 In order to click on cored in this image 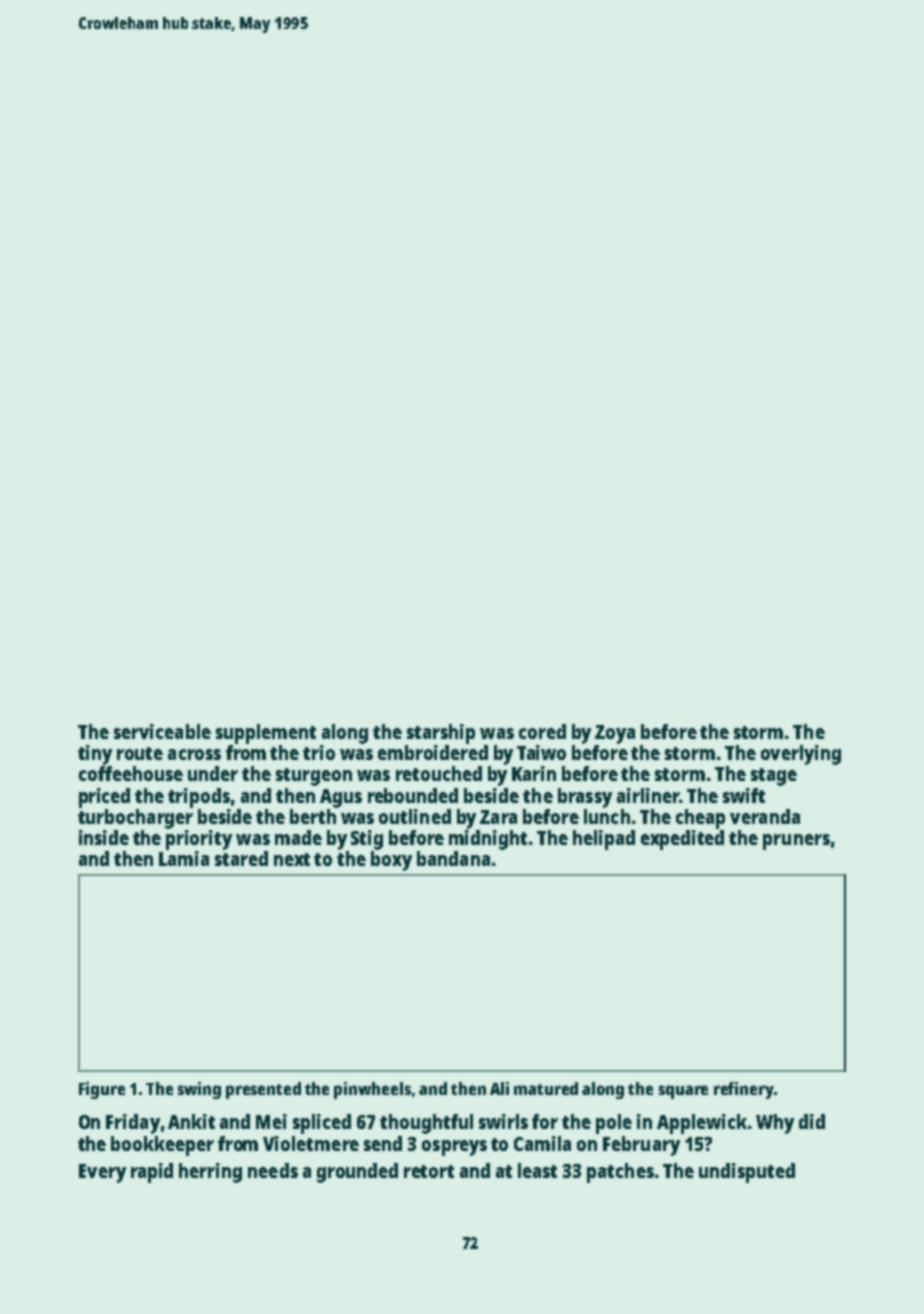, I will do `click(542, 731)`.
